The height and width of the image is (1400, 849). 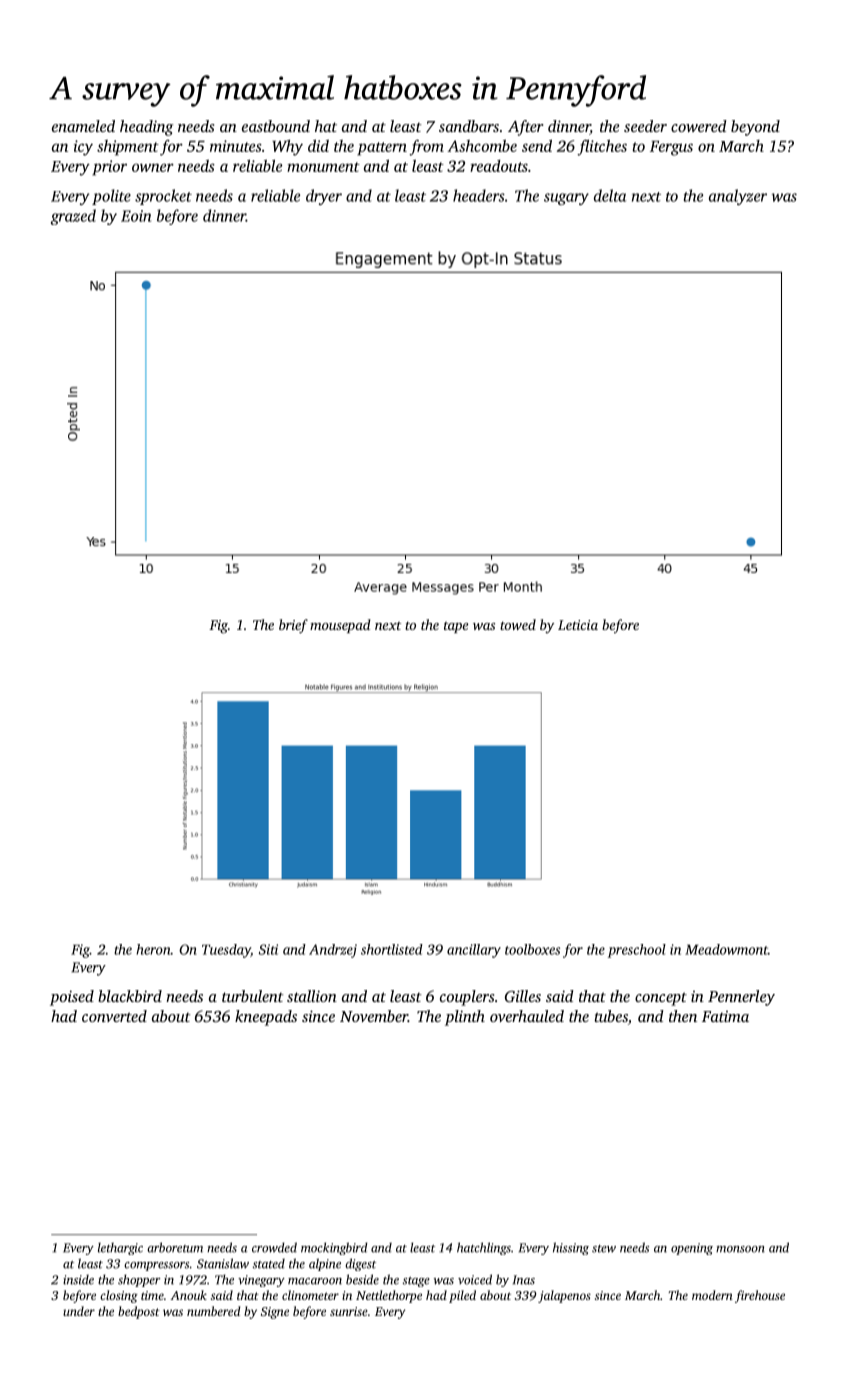 What do you see at coordinates (578, 625) in the image?
I see `Leticia` at bounding box center [578, 625].
